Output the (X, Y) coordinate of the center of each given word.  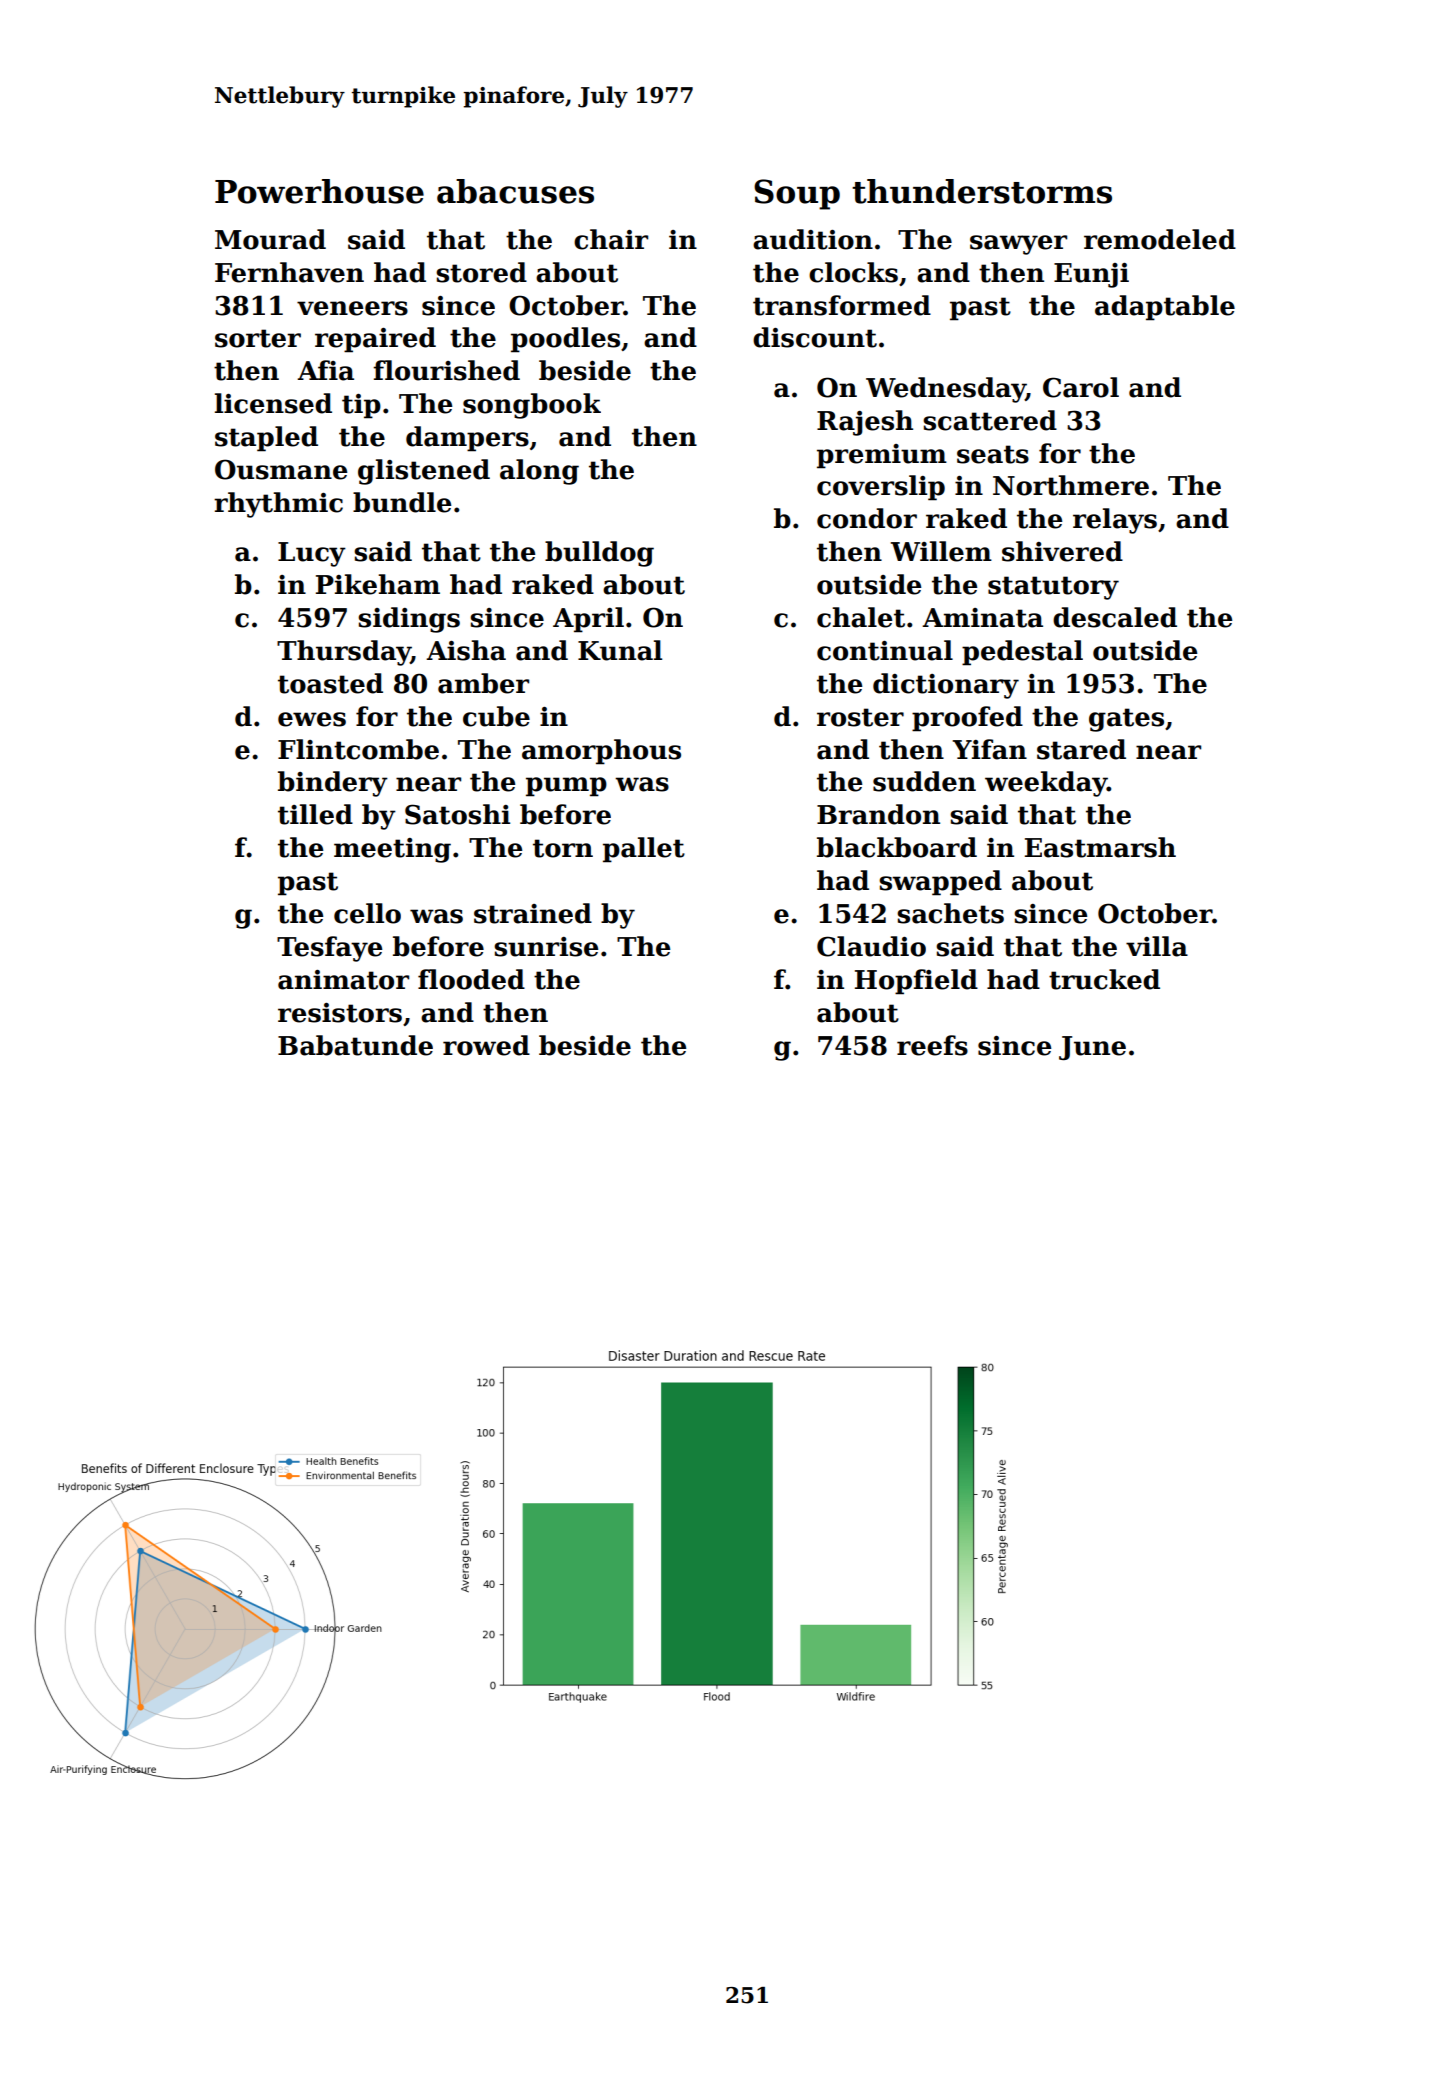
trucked (1104, 979)
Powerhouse (319, 191)
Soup (797, 194)
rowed (486, 1045)
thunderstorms (982, 191)
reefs (932, 1045)
